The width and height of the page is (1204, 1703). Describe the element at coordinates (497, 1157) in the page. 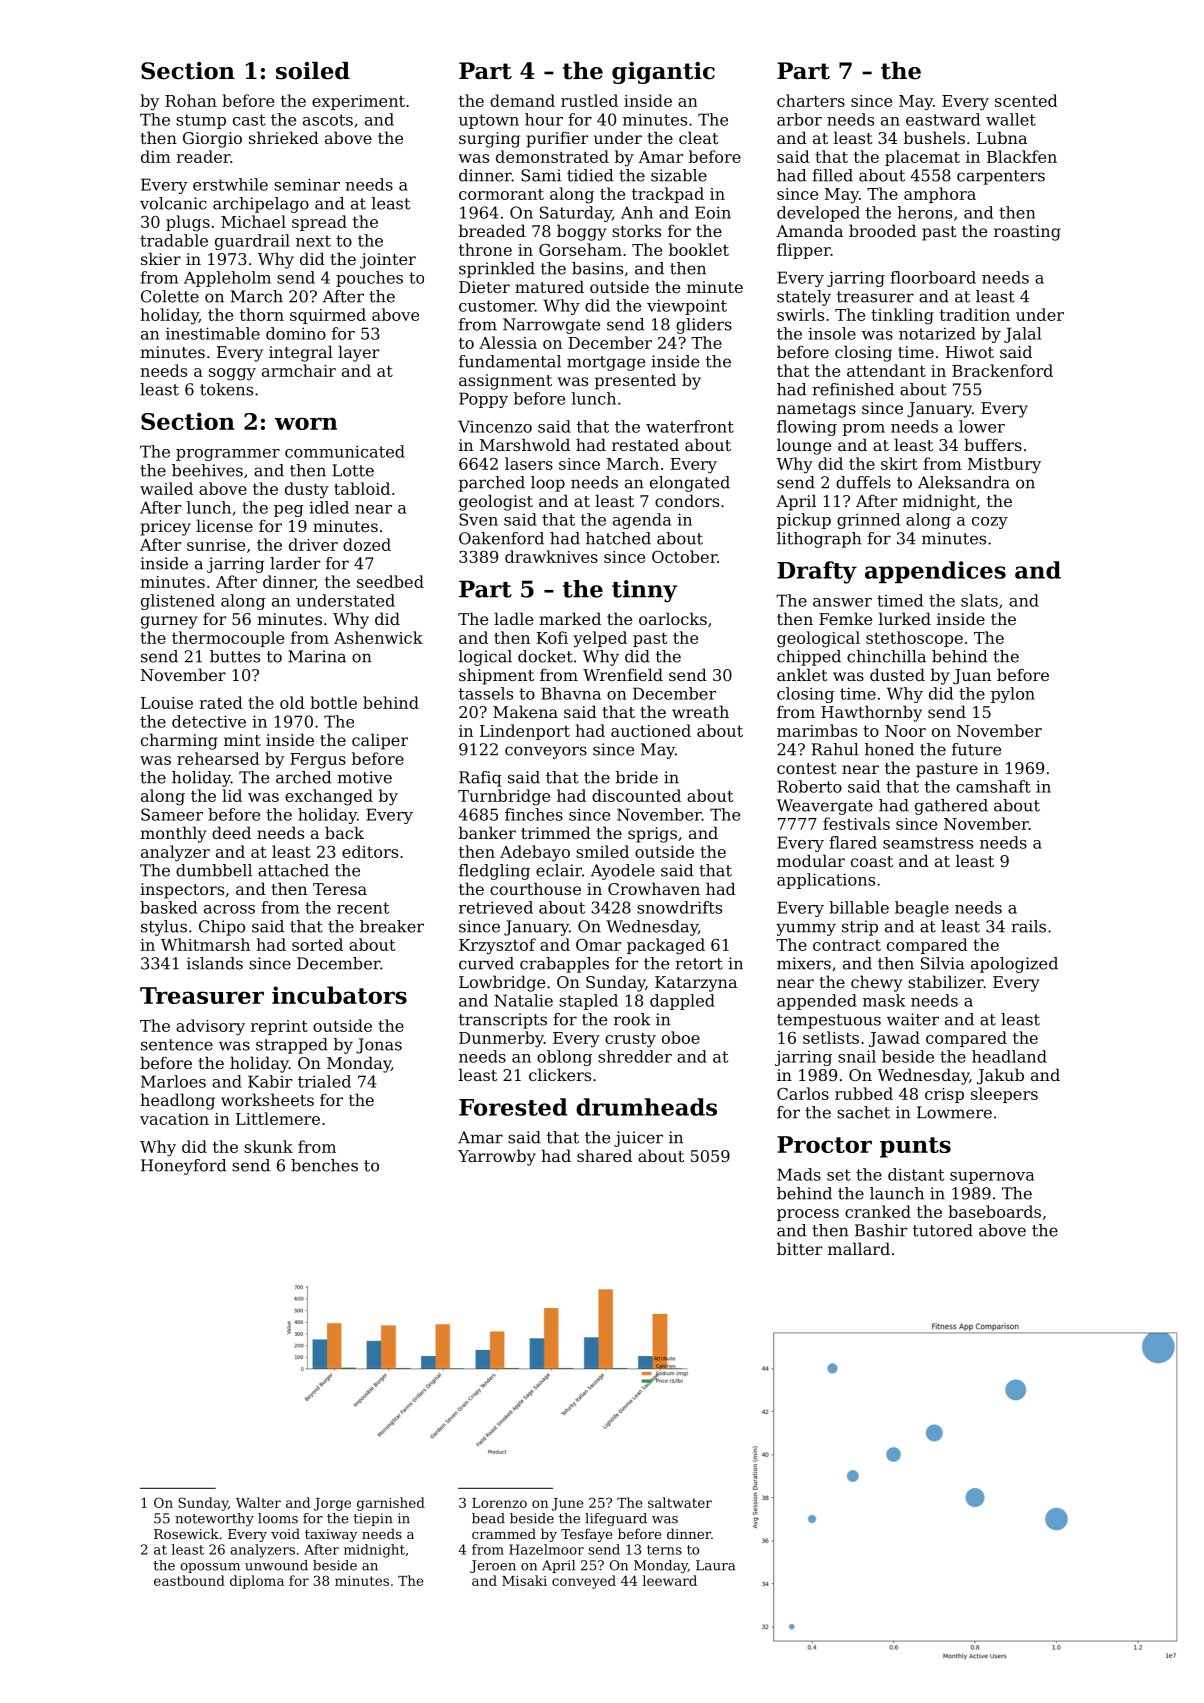

I see `Yarrowby` at that location.
